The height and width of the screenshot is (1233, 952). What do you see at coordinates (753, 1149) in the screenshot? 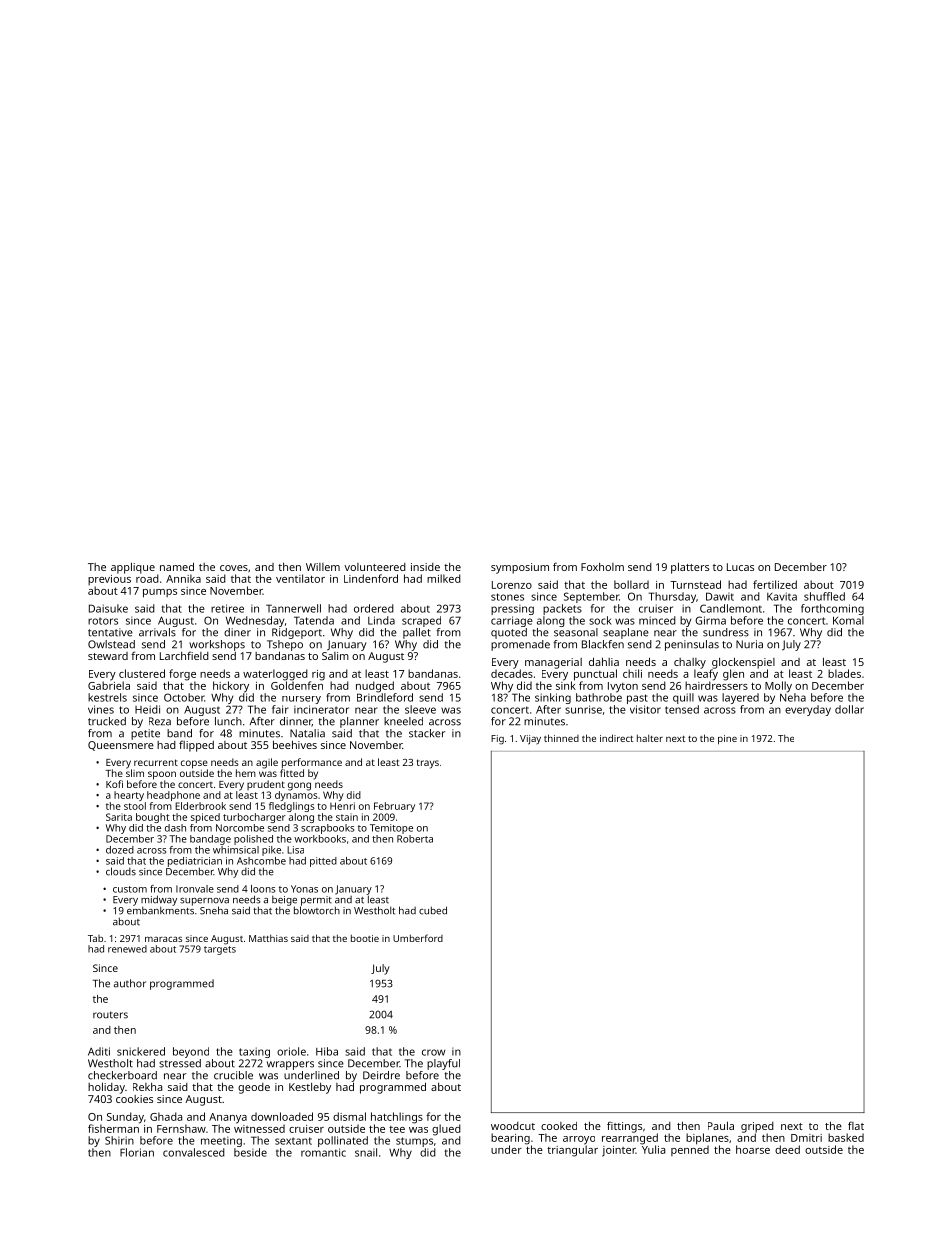
I see `hoarse` at bounding box center [753, 1149].
